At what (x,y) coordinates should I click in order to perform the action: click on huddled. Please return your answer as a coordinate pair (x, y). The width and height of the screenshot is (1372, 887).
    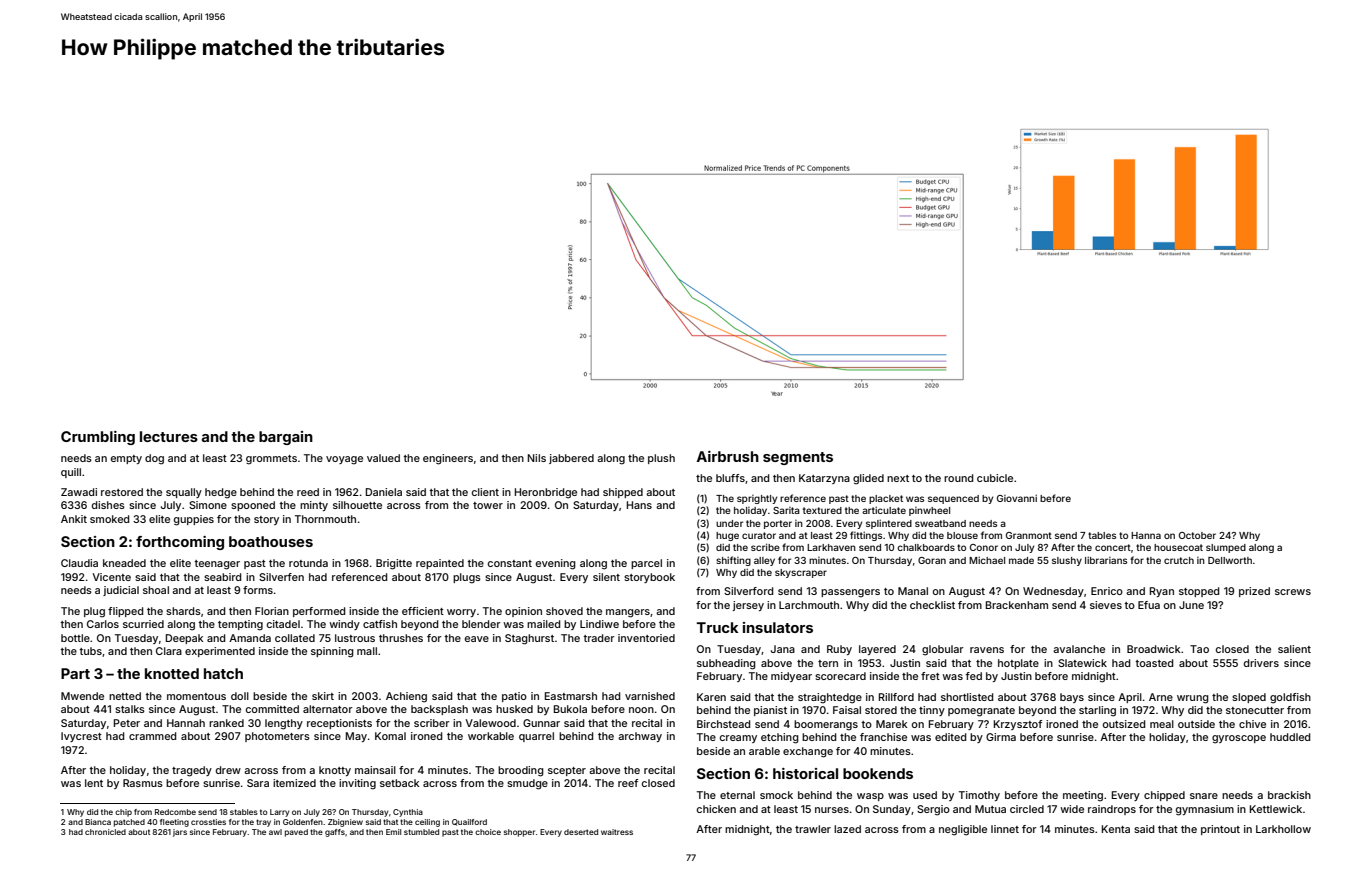
    Looking at the image, I should click on (1290, 737).
